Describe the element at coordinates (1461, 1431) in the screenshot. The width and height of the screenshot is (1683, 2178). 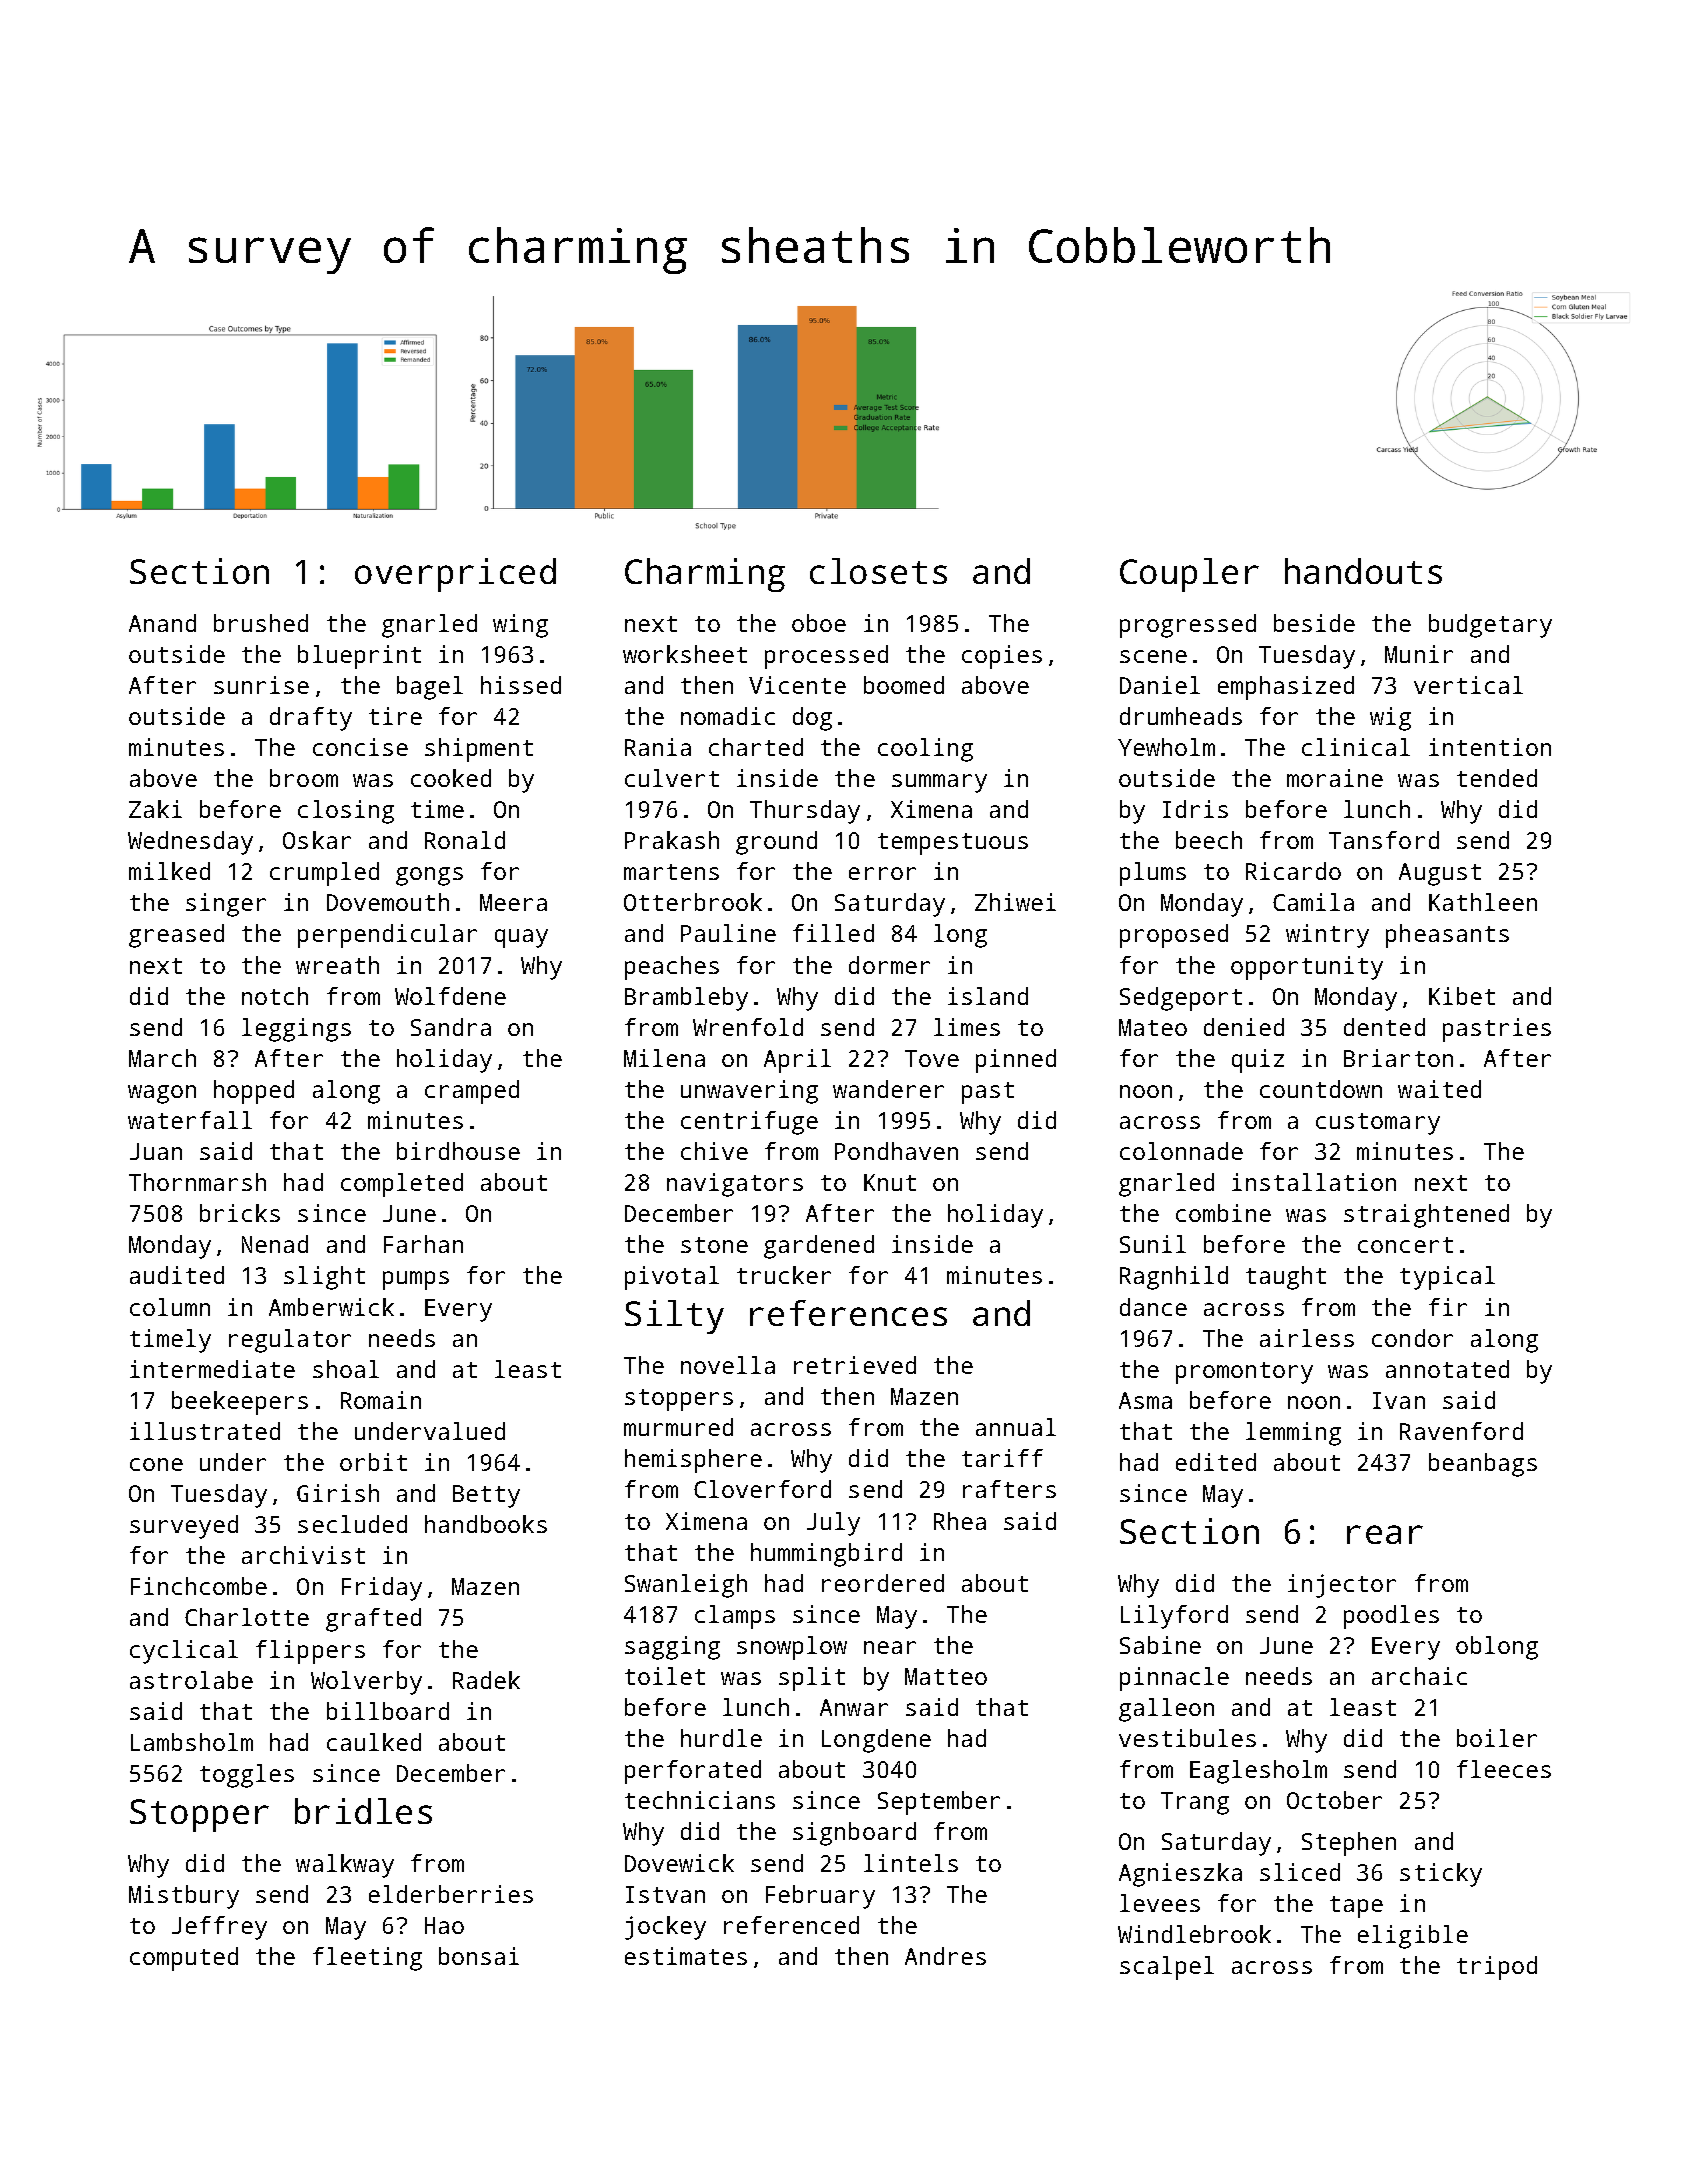
I see `Ravenford` at that location.
